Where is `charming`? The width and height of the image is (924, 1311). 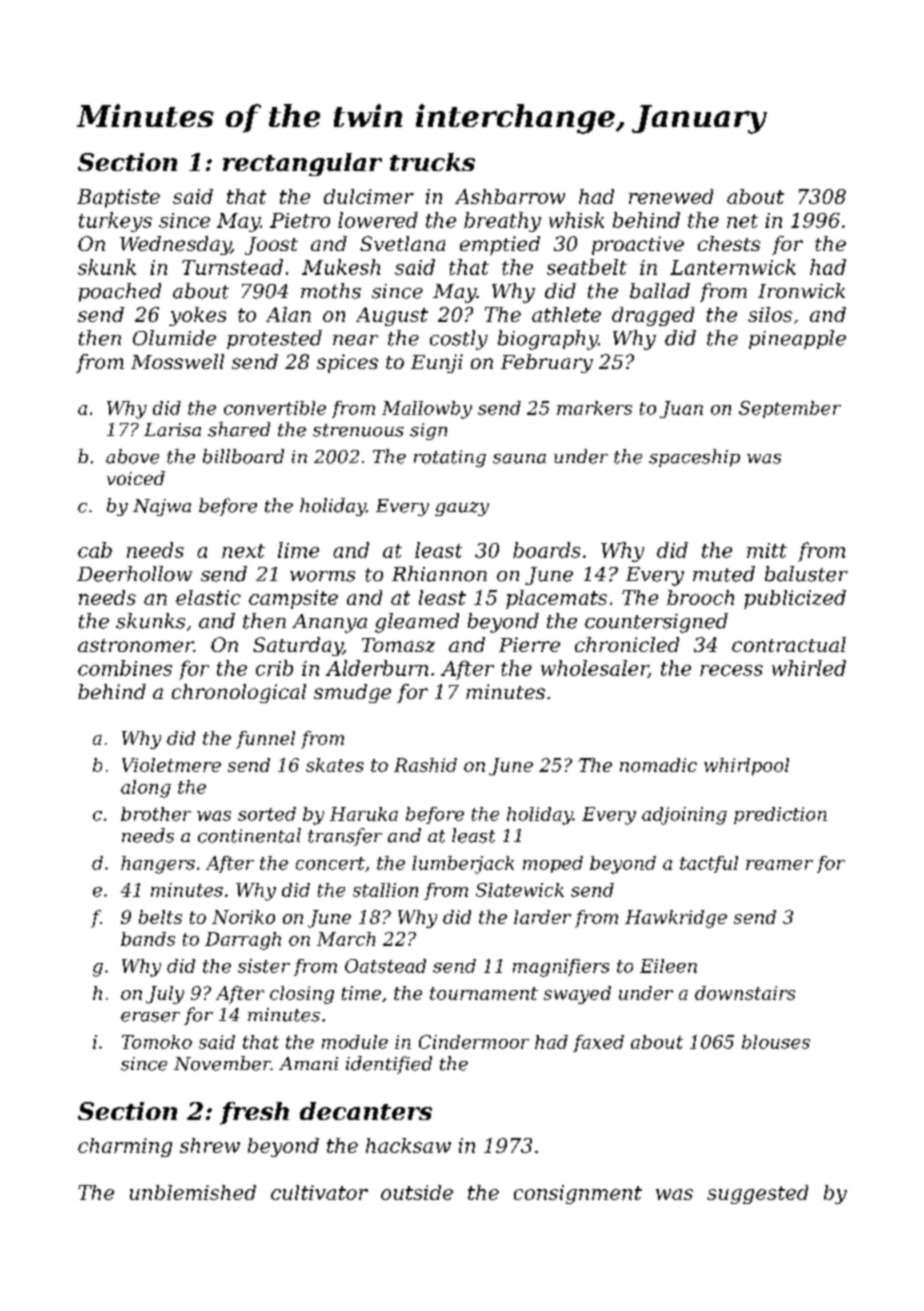
charming is located at coordinates (125, 1147).
